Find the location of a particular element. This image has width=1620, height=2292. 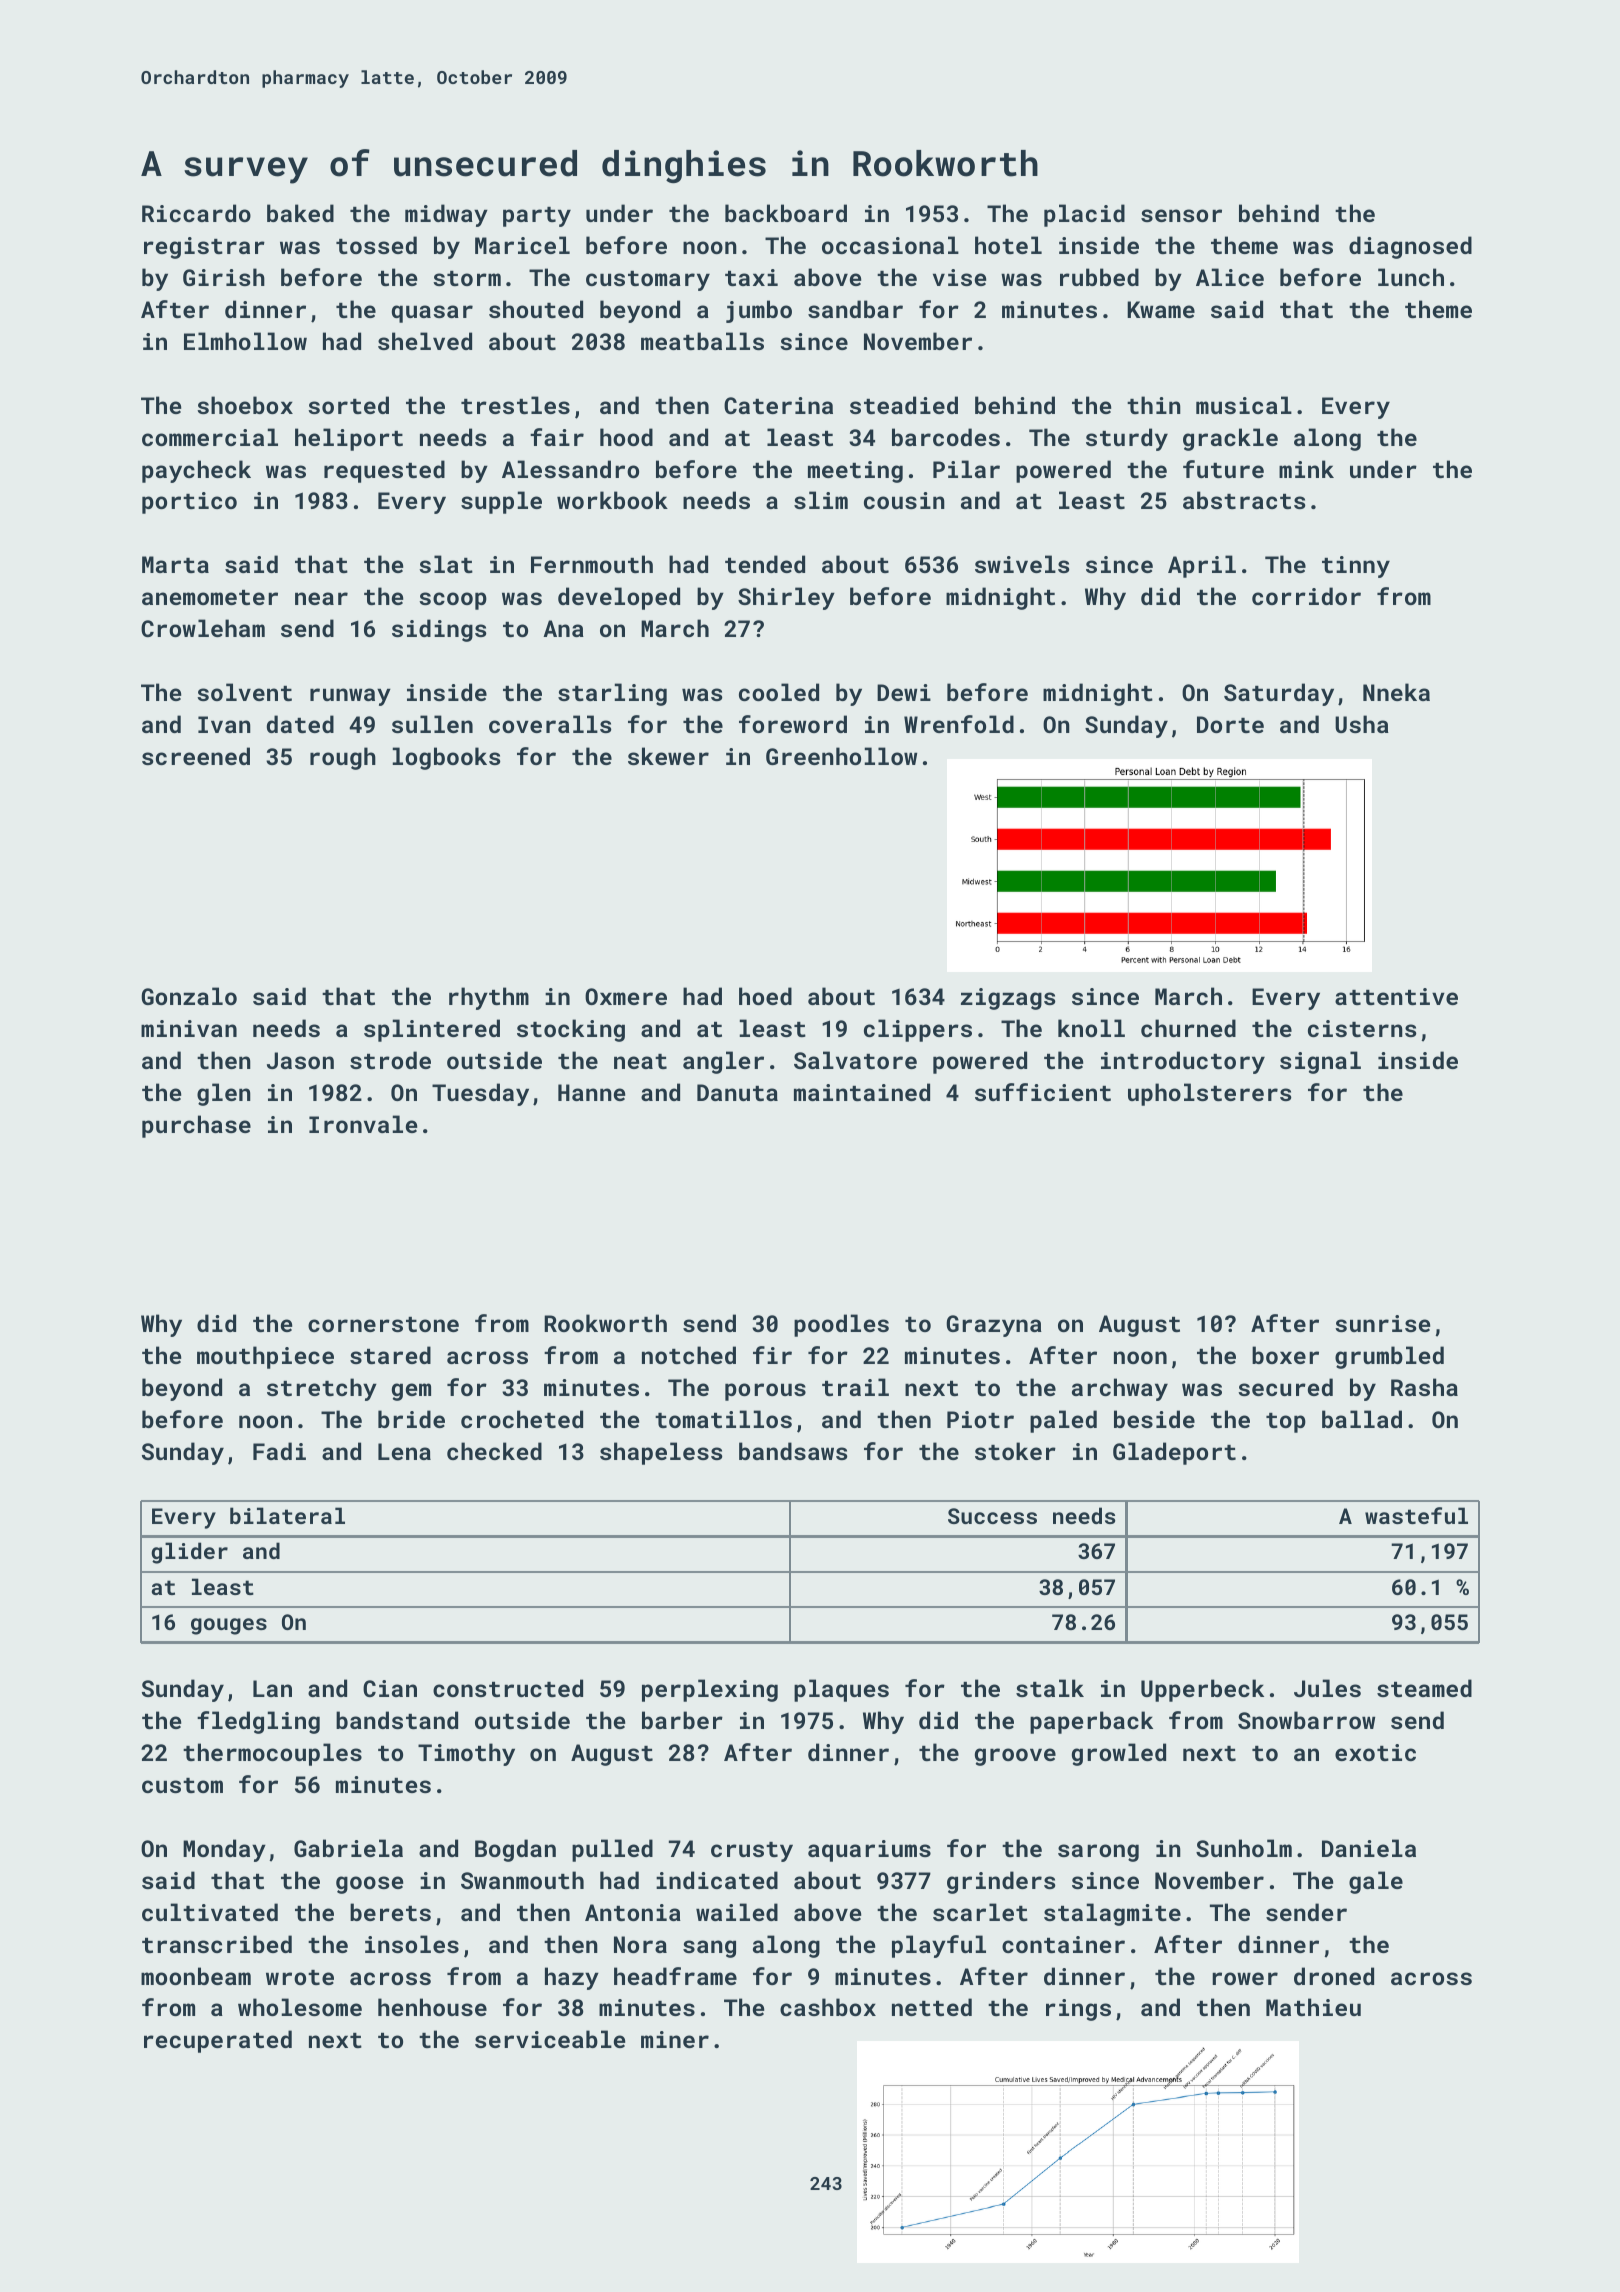

recuperated is located at coordinates (218, 2041).
